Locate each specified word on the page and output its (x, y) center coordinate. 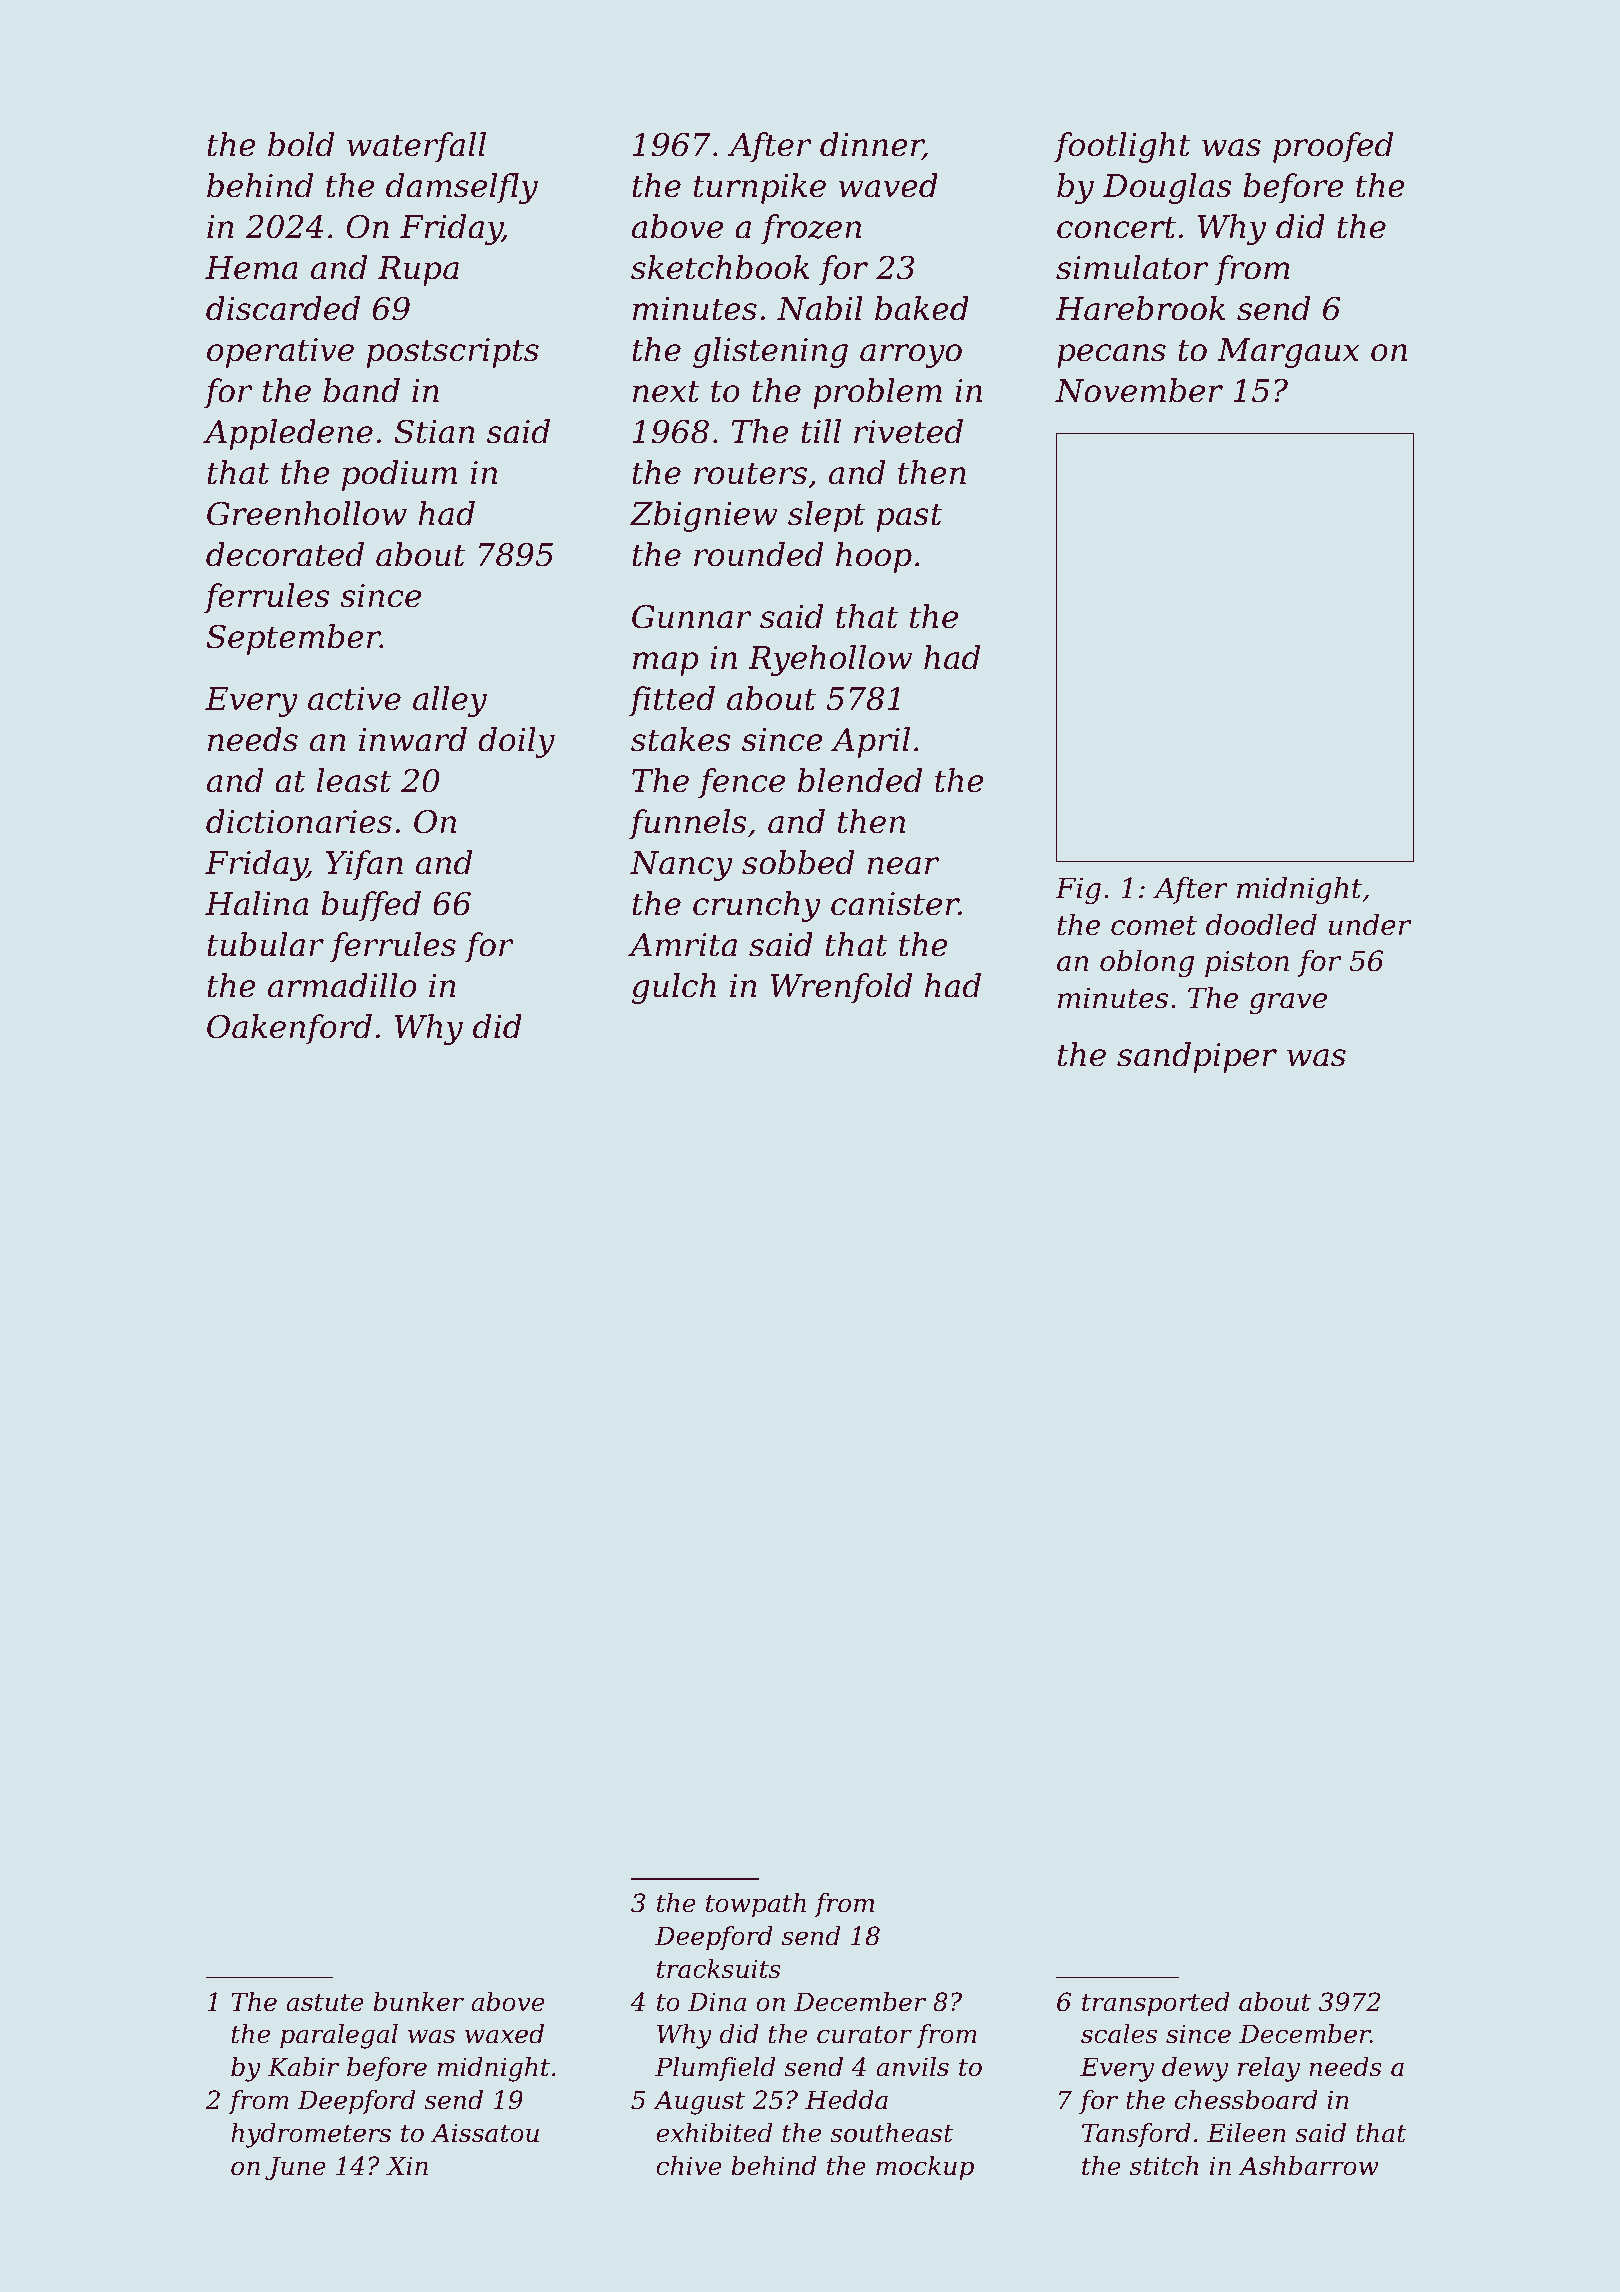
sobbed (798, 862)
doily (516, 742)
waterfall (416, 147)
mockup (925, 2168)
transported (1156, 2004)
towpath (756, 1905)
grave (1288, 1003)
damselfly (462, 188)
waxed (504, 2034)
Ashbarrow (1308, 2166)
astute (325, 2003)
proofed (1333, 147)
